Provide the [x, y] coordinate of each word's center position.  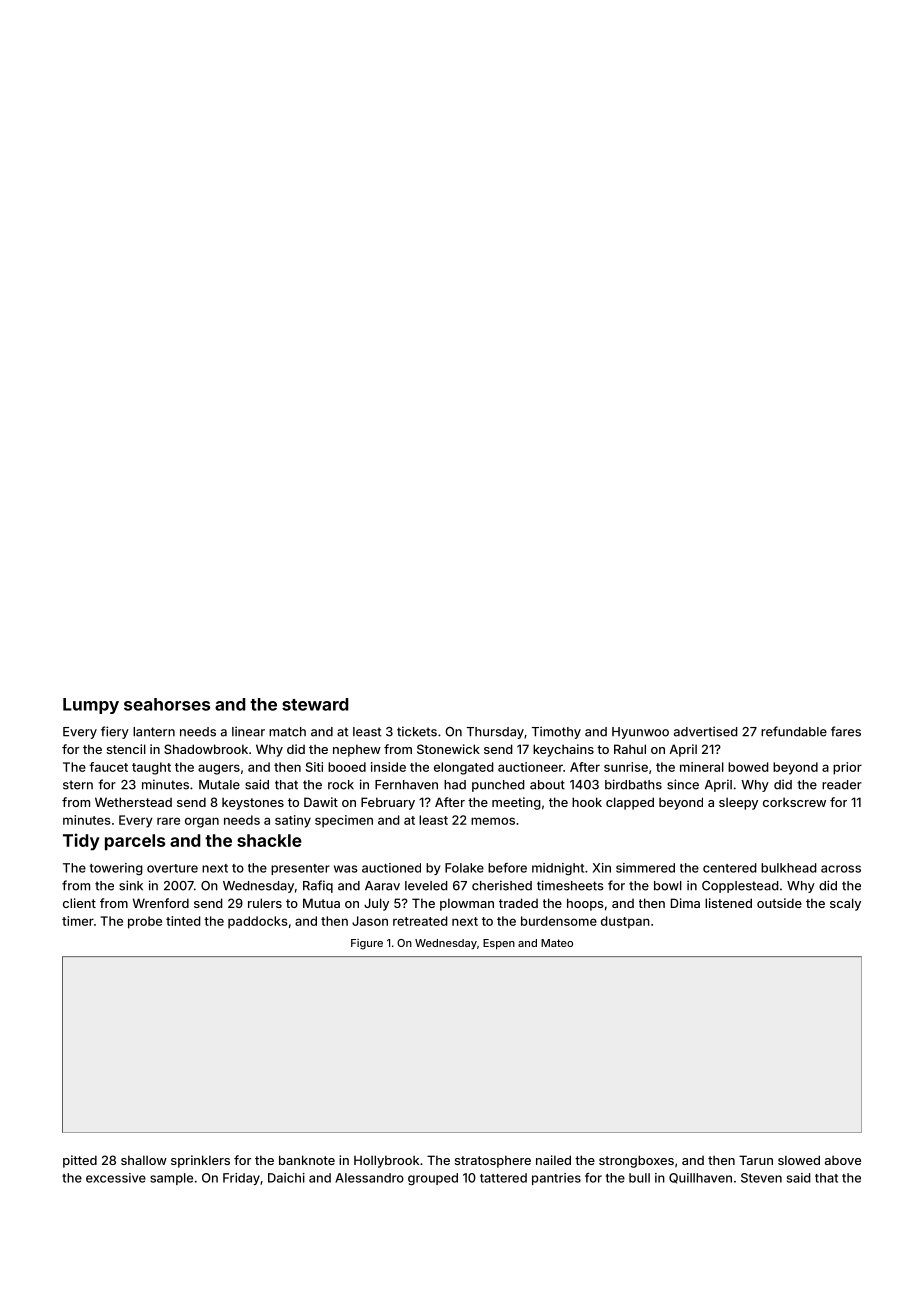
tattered [503, 1178]
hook [587, 802]
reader [842, 785]
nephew [357, 750]
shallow [144, 1160]
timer [78, 921]
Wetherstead [133, 802]
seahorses [167, 704]
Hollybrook [386, 1161]
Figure [367, 944]
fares [846, 731]
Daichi [286, 1178]
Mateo [557, 943]
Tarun [756, 1160]
